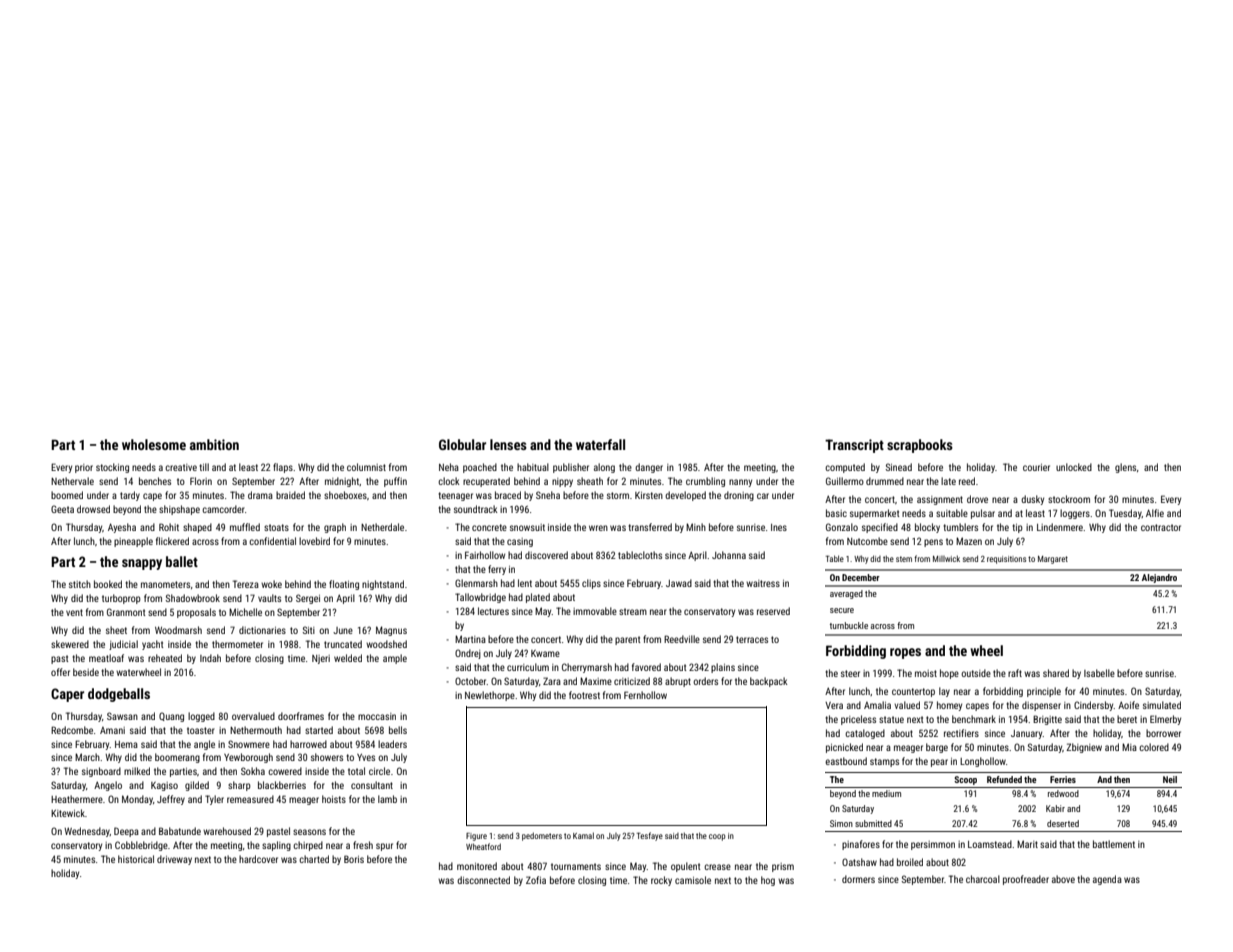  I want to click on March, so click(87, 757).
